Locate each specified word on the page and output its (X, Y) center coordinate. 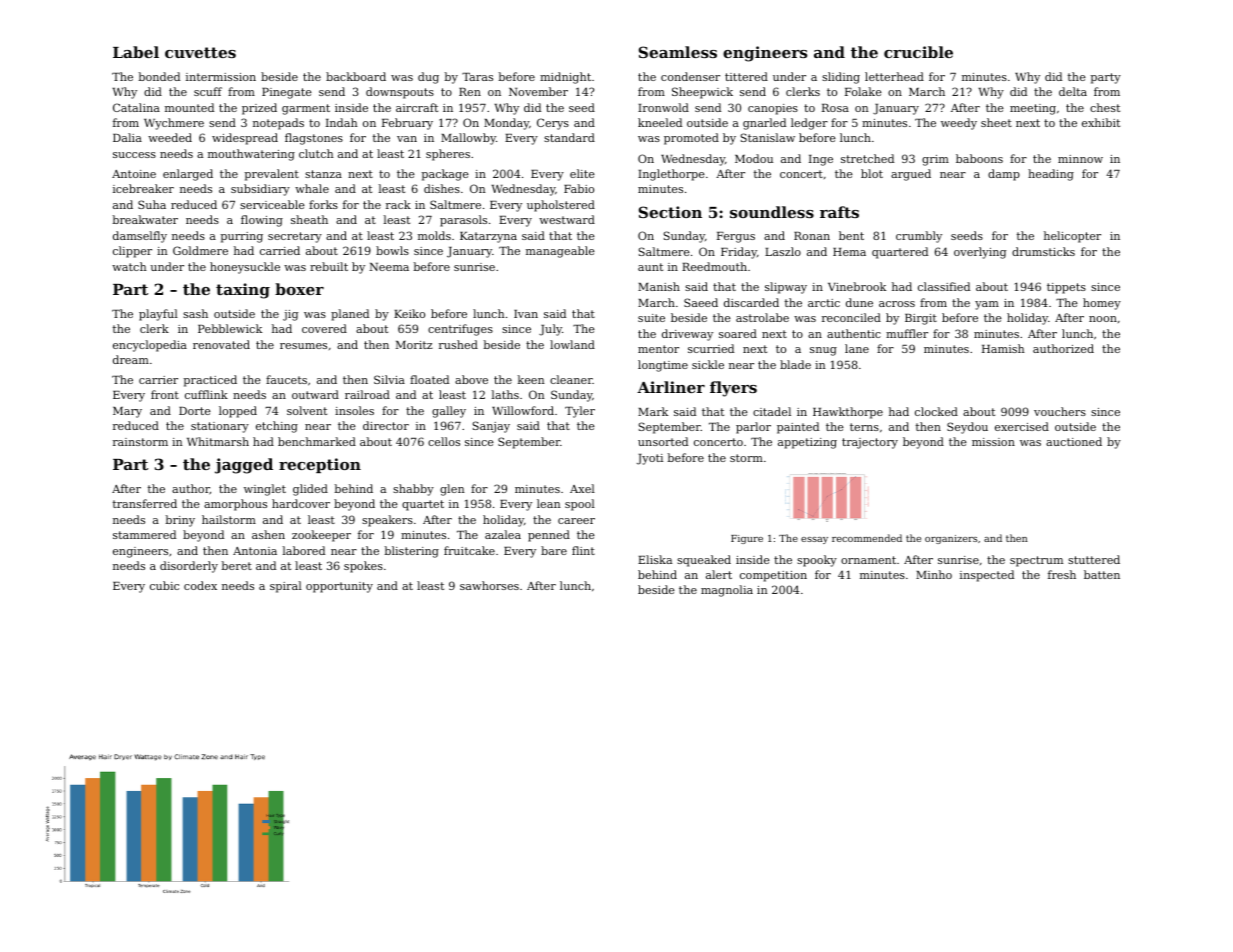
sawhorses (489, 585)
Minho (934, 574)
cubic (164, 585)
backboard (356, 76)
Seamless (678, 52)
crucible (918, 52)
